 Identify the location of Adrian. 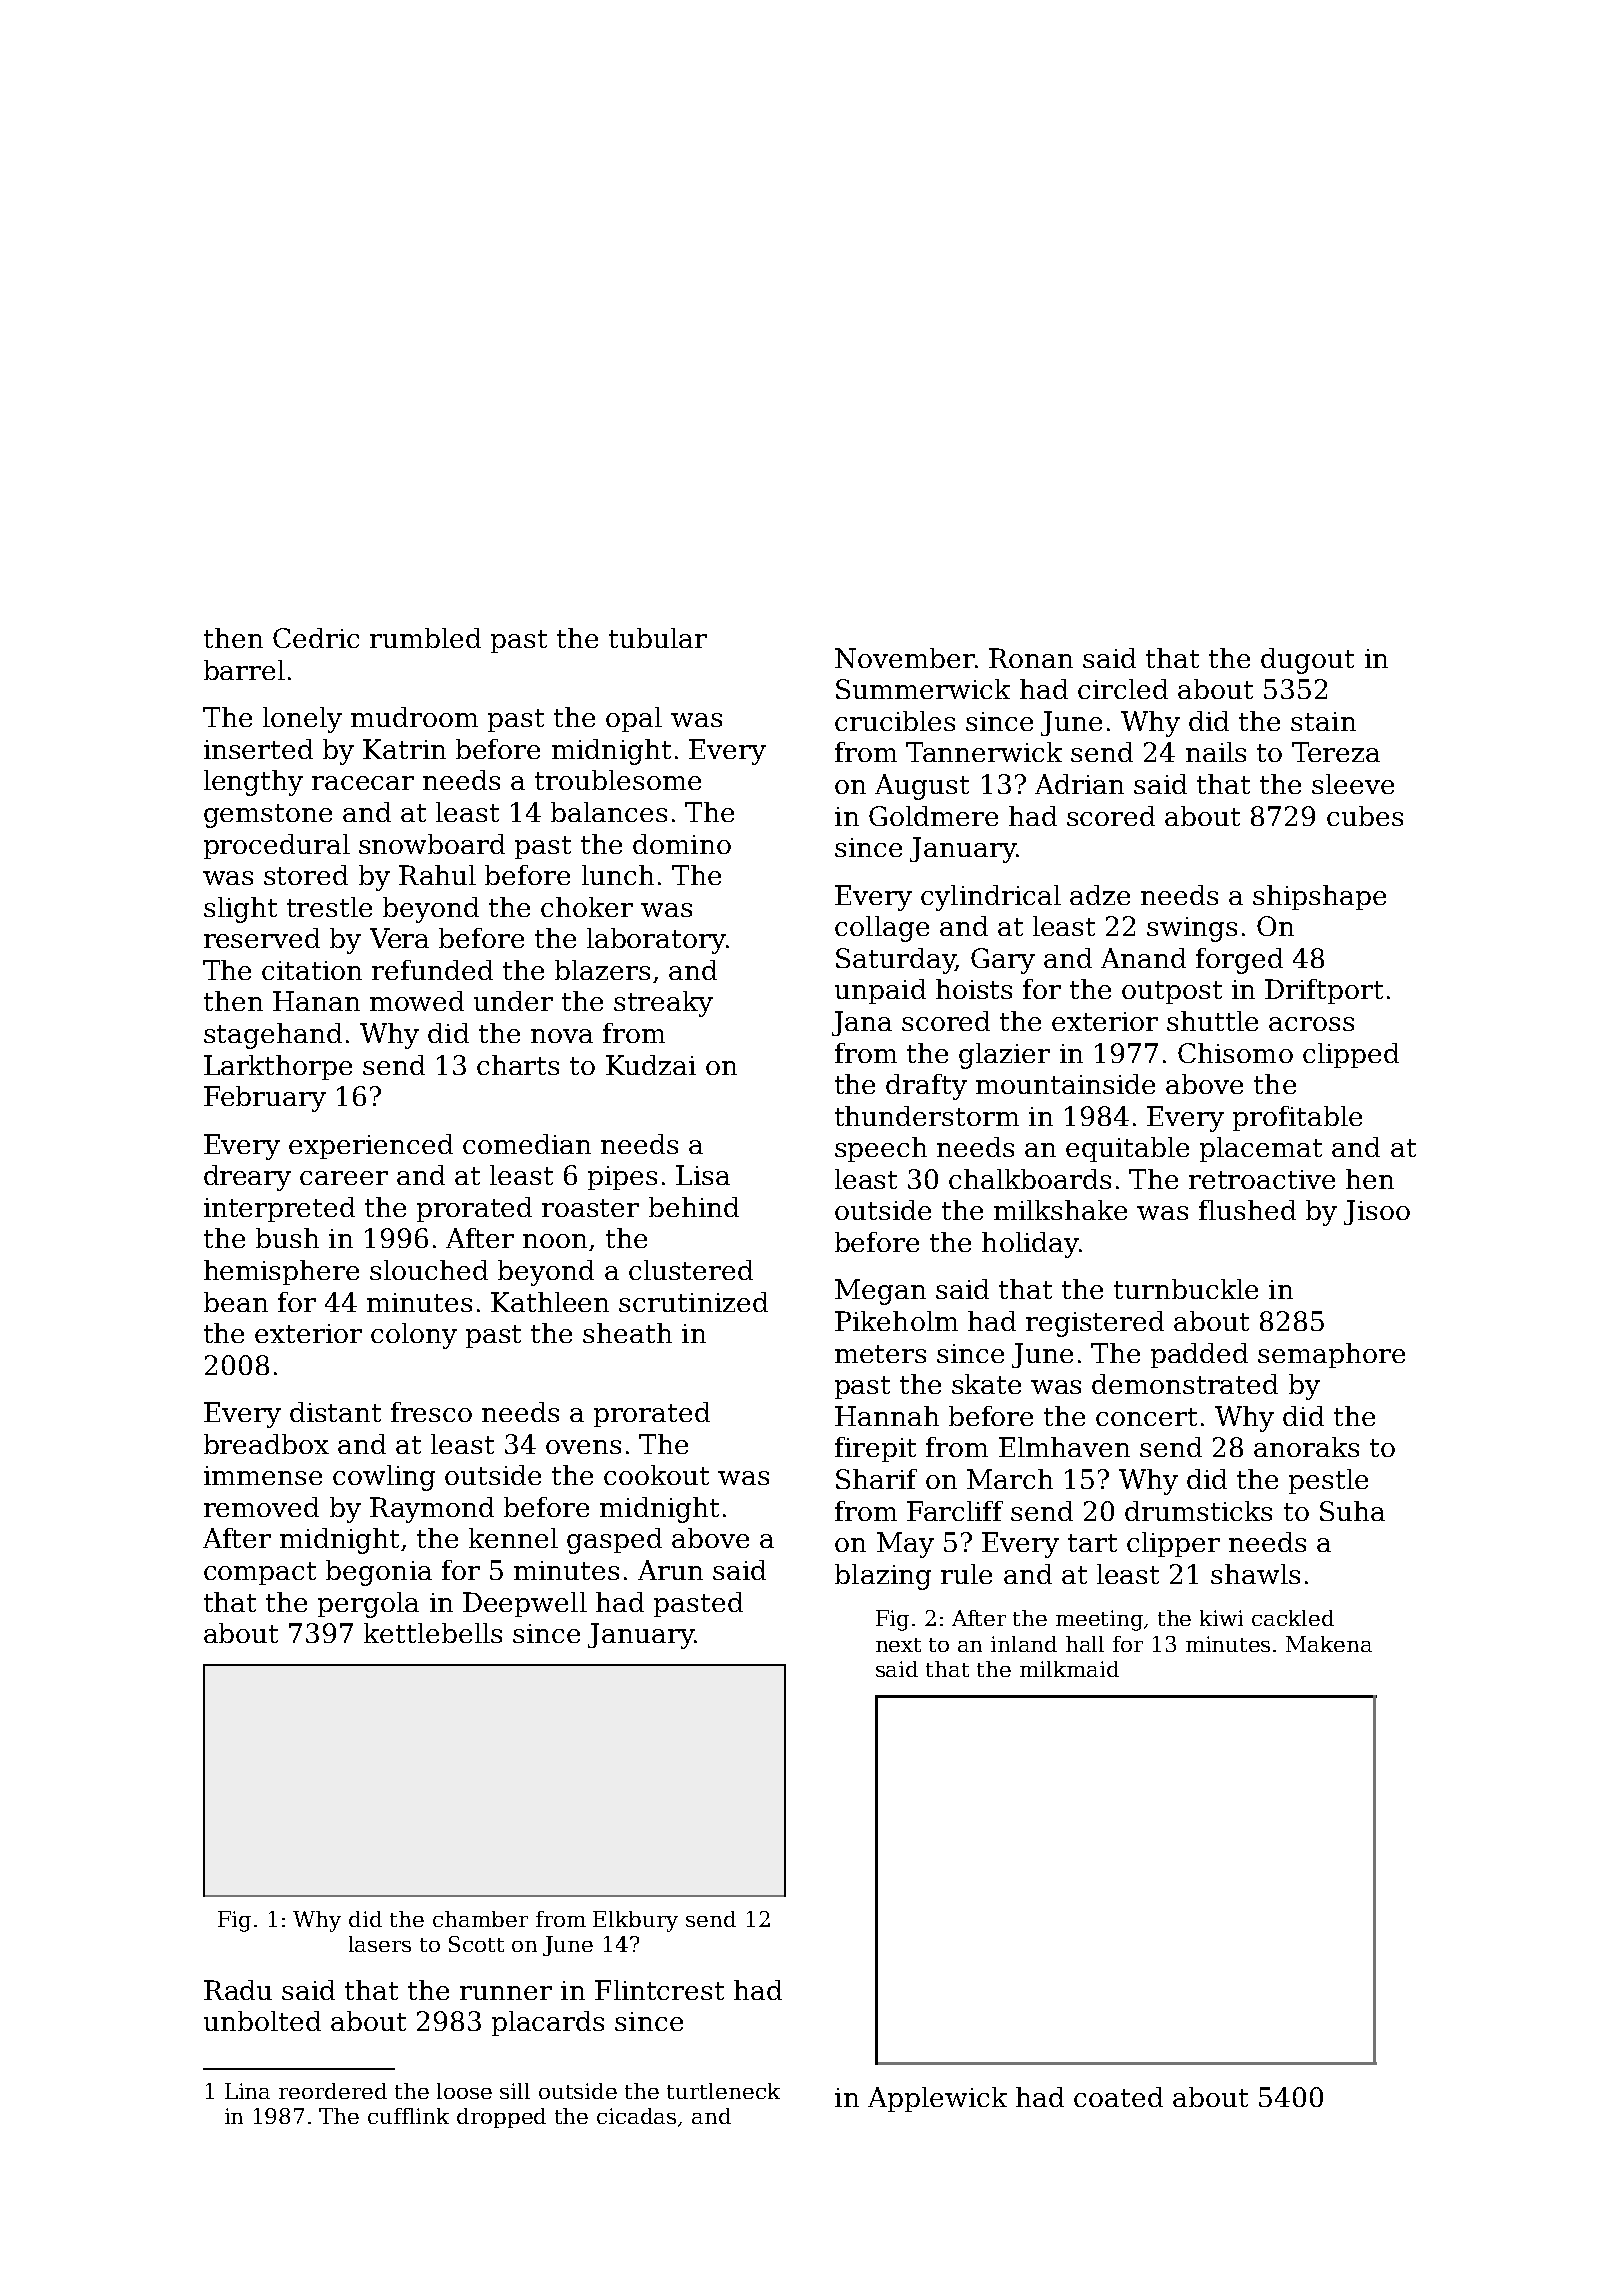
(1079, 784).
